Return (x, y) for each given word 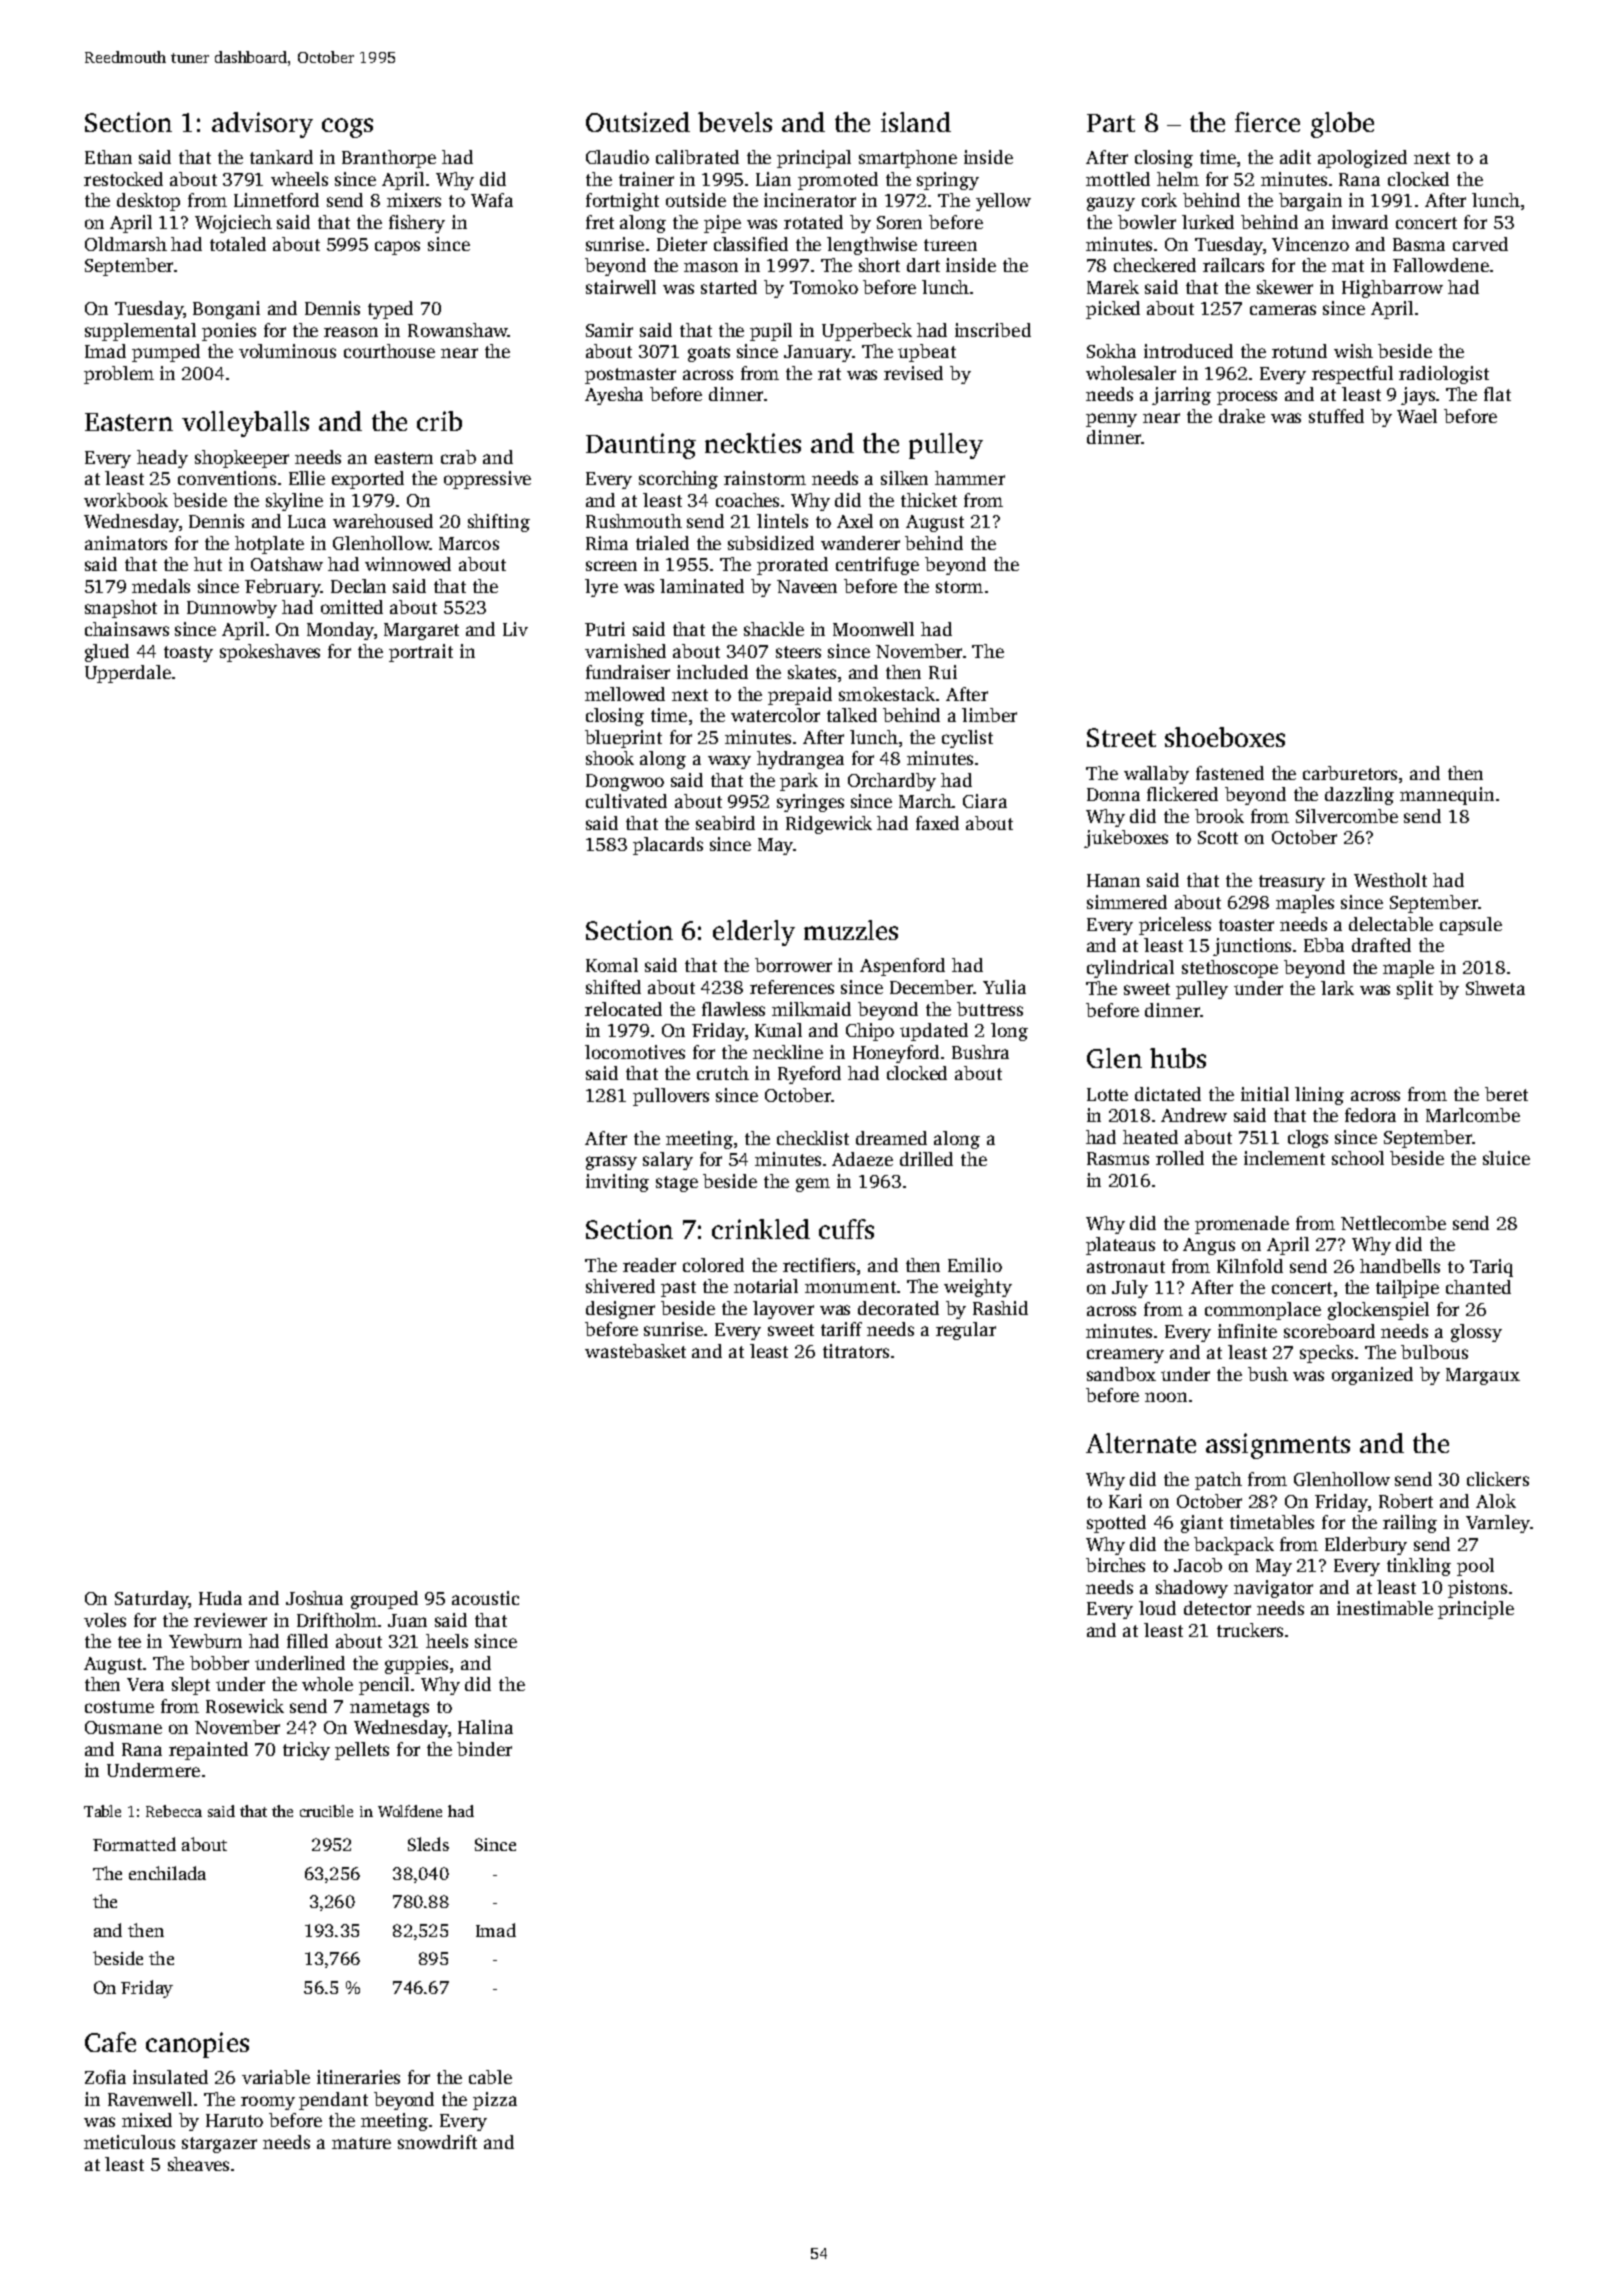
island (916, 122)
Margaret (421, 631)
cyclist (967, 739)
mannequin (1447, 796)
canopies (197, 2045)
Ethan (108, 157)
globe (1342, 125)
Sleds (428, 1844)
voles (105, 1620)
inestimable (1385, 1608)
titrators (856, 1351)
